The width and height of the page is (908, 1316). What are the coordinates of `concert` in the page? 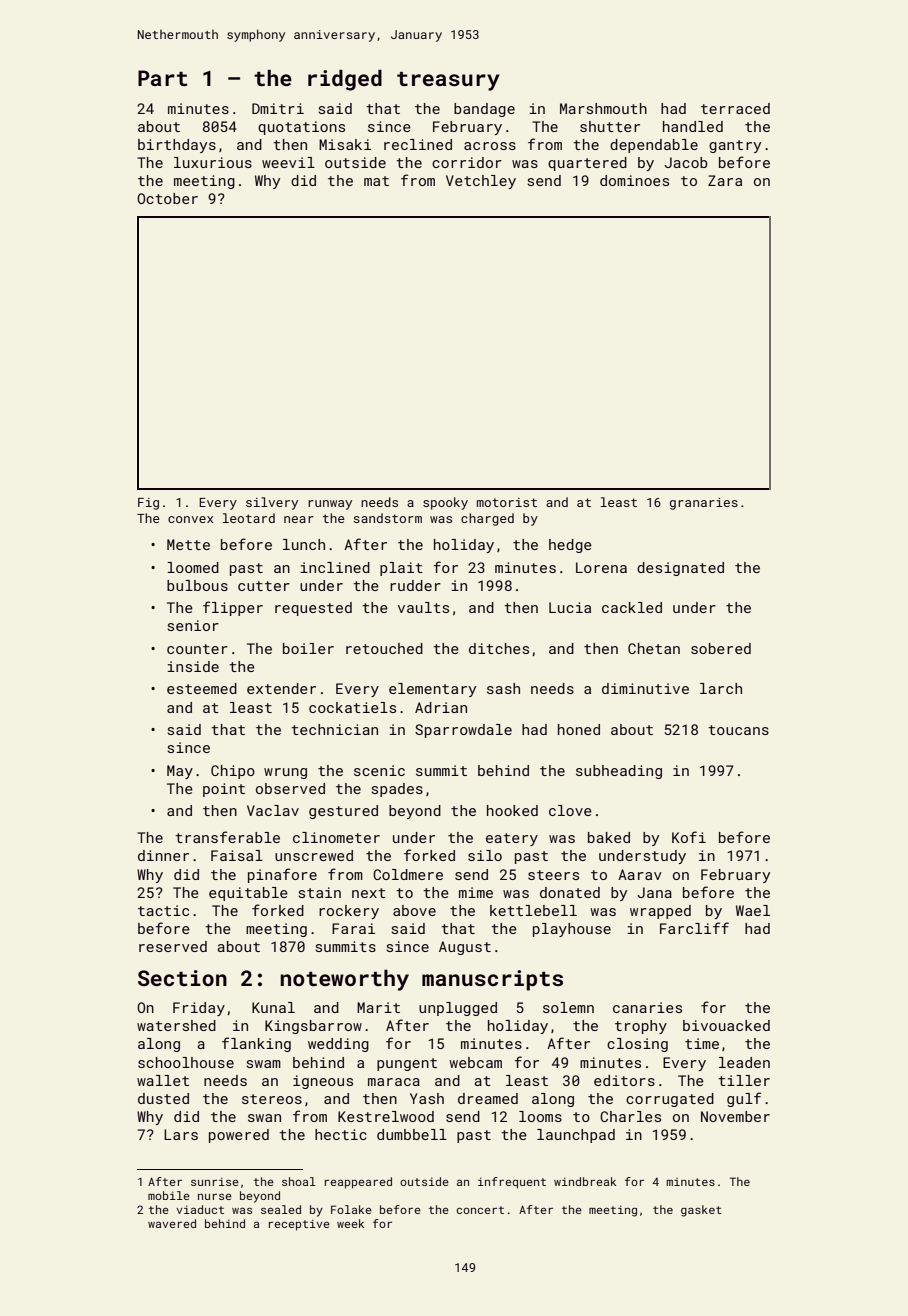 It's located at (480, 1210).
